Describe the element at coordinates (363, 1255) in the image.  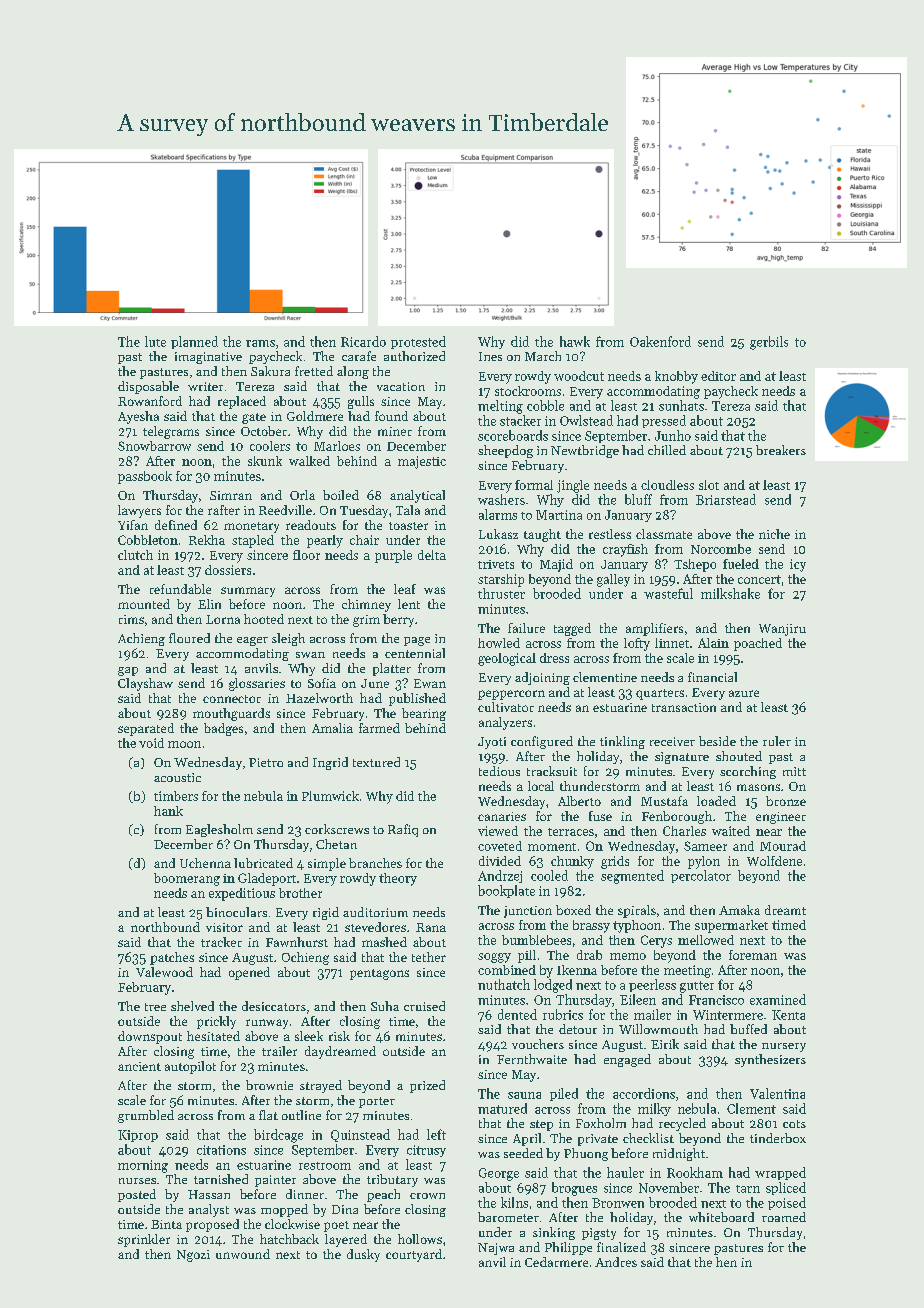
I see `dusky` at that location.
